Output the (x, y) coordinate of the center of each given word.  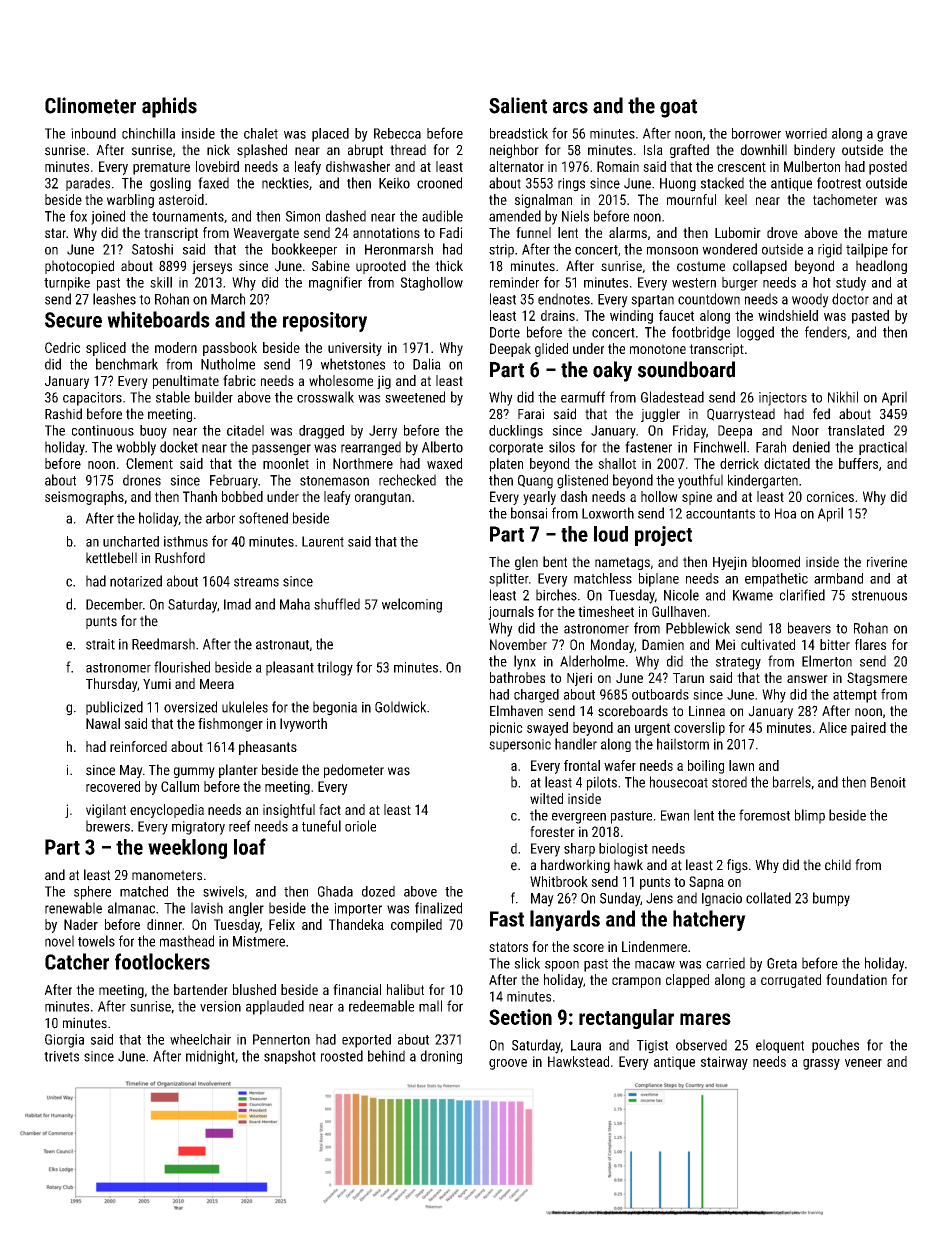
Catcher (77, 961)
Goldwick (400, 707)
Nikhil (843, 397)
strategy (738, 663)
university (355, 349)
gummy (194, 772)
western (694, 283)
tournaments (188, 217)
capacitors (92, 399)
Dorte (505, 332)
